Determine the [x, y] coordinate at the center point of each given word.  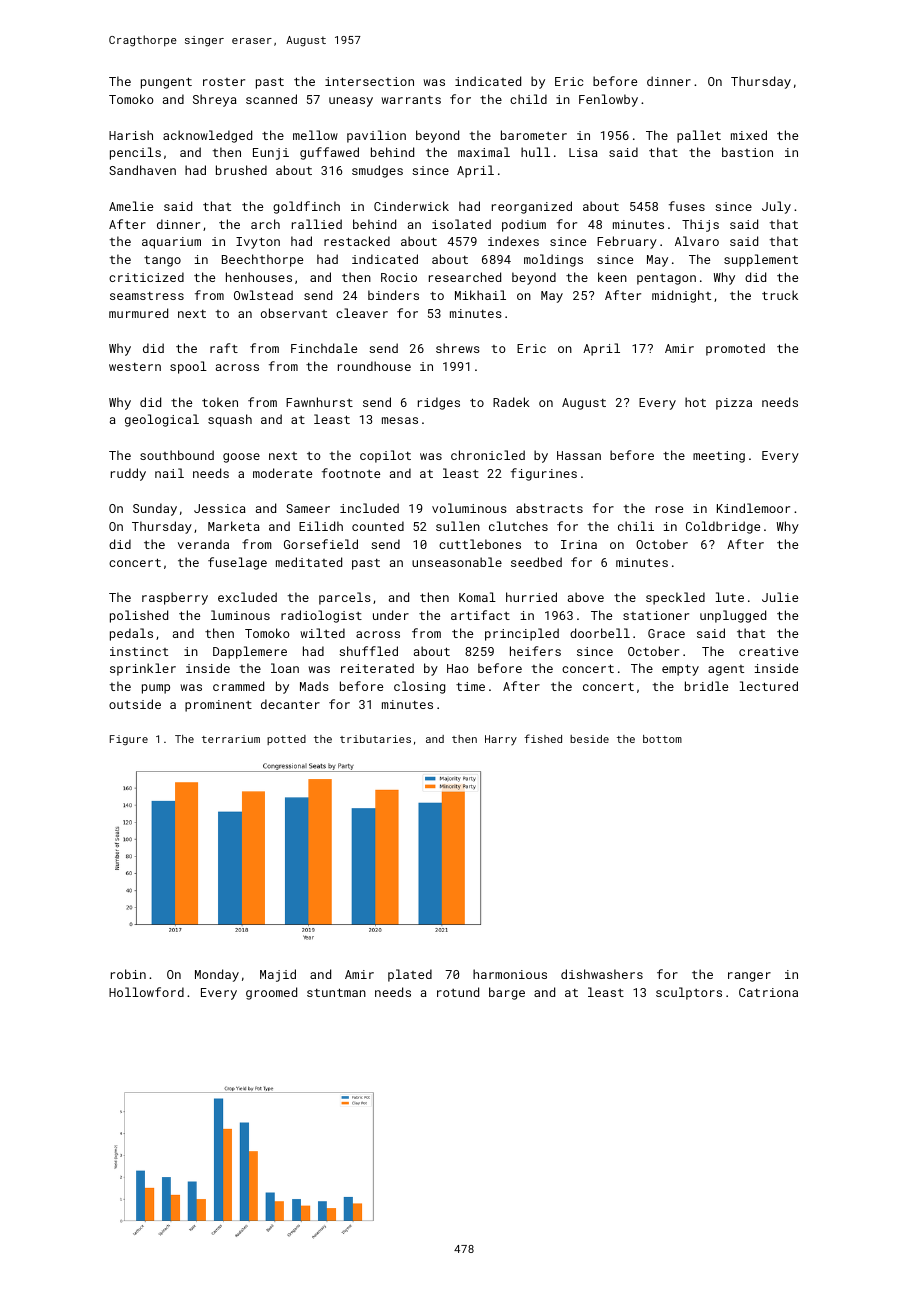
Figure [129, 740]
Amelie [131, 206]
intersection [369, 81]
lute [730, 597]
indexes [513, 241]
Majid [278, 975]
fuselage [237, 563]
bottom [662, 739]
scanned [271, 99]
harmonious [510, 974]
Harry [501, 740]
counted [378, 526]
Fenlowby [608, 100]
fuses [687, 206]
